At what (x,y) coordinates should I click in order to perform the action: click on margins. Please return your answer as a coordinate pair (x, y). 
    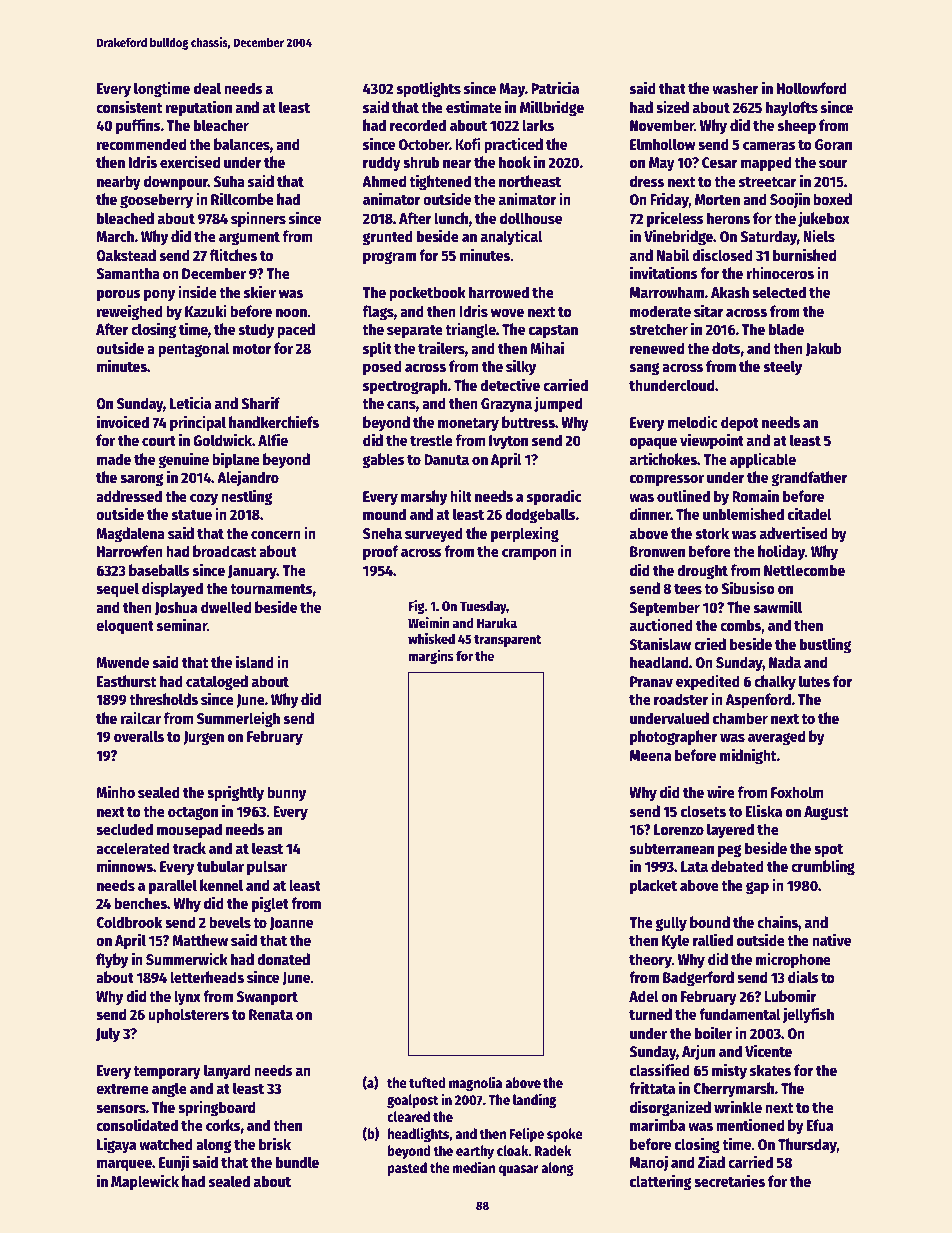
    Looking at the image, I should click on (431, 657).
